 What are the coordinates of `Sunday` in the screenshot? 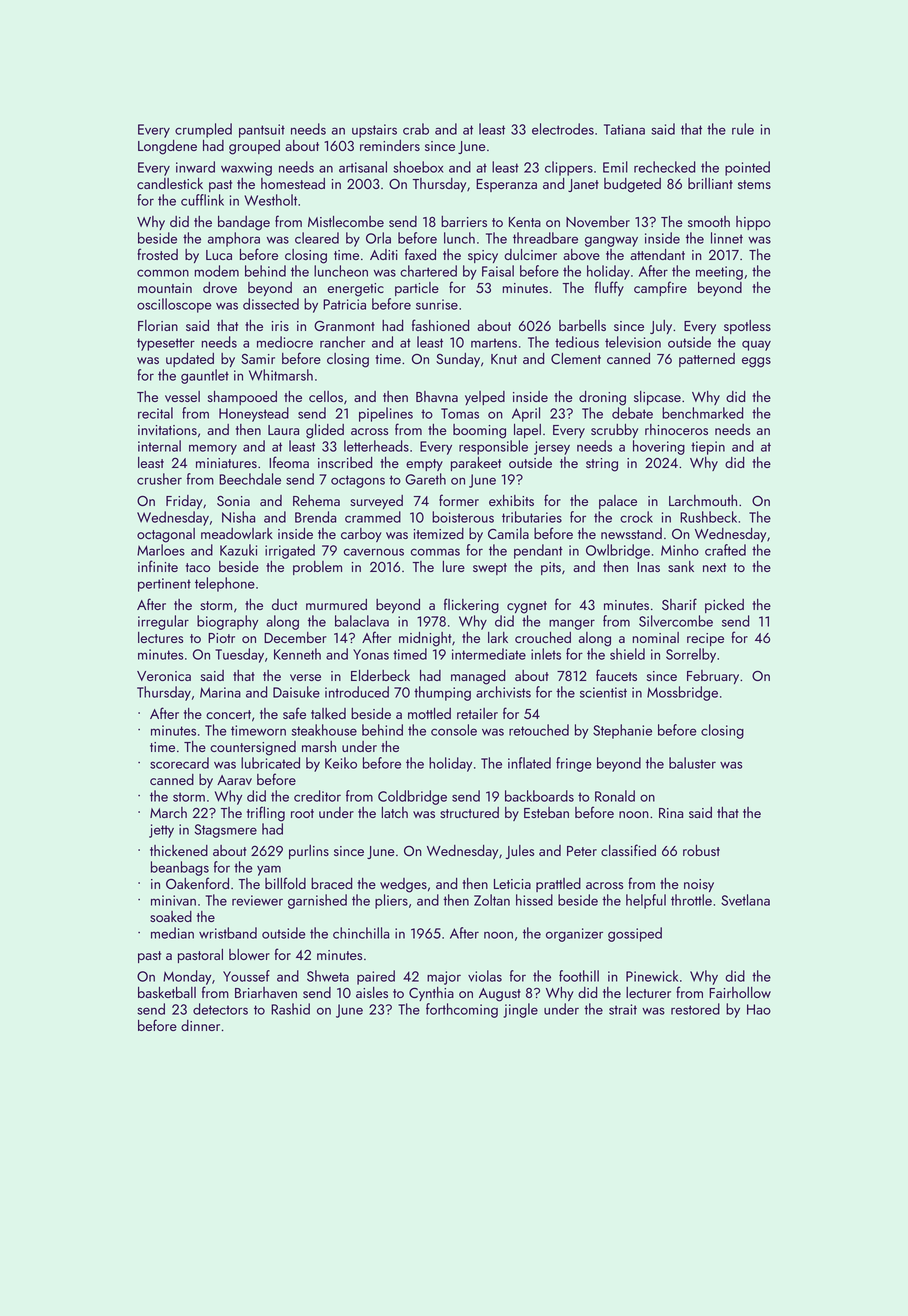 It's located at (458, 360).
